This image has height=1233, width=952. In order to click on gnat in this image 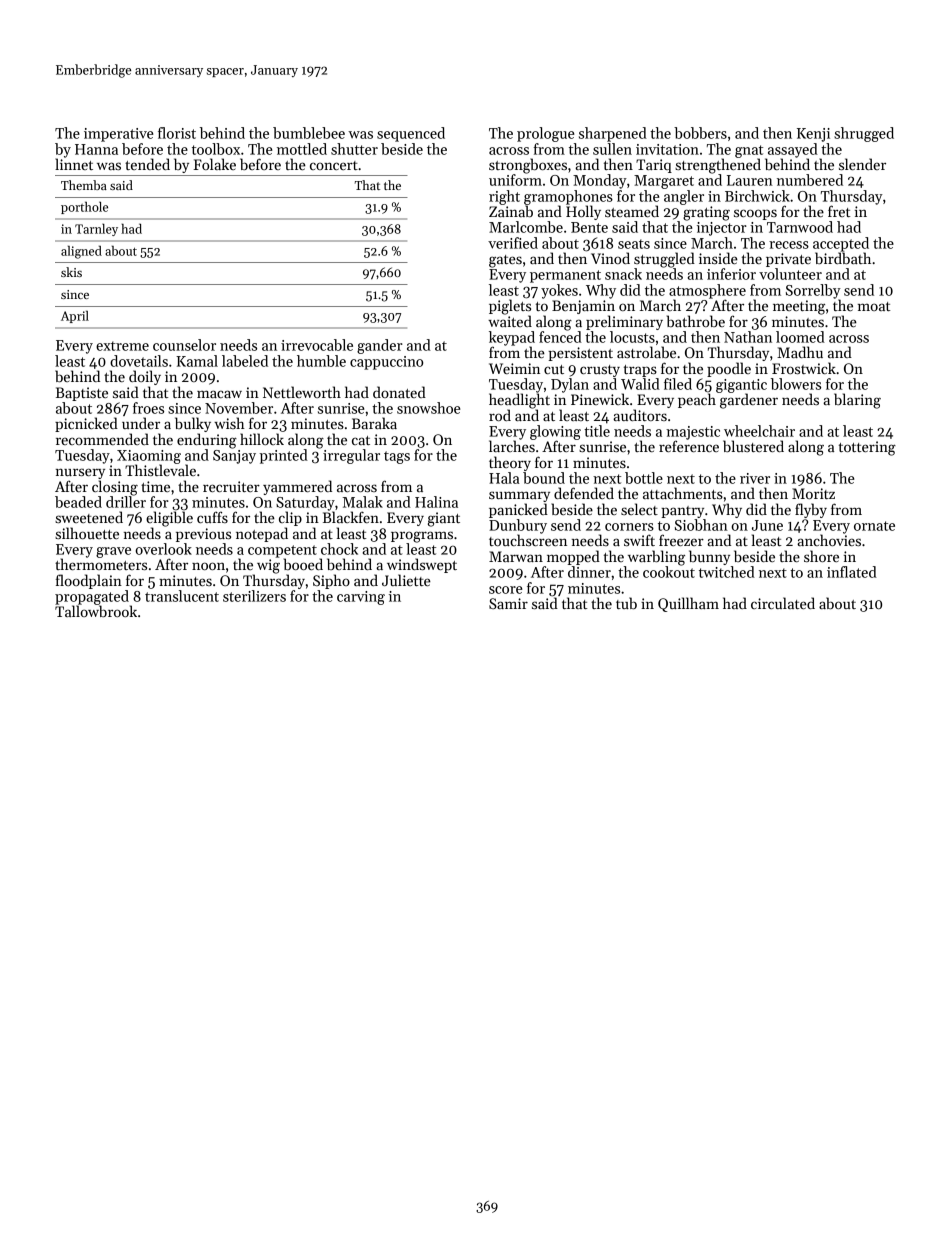, I will do `click(749, 151)`.
